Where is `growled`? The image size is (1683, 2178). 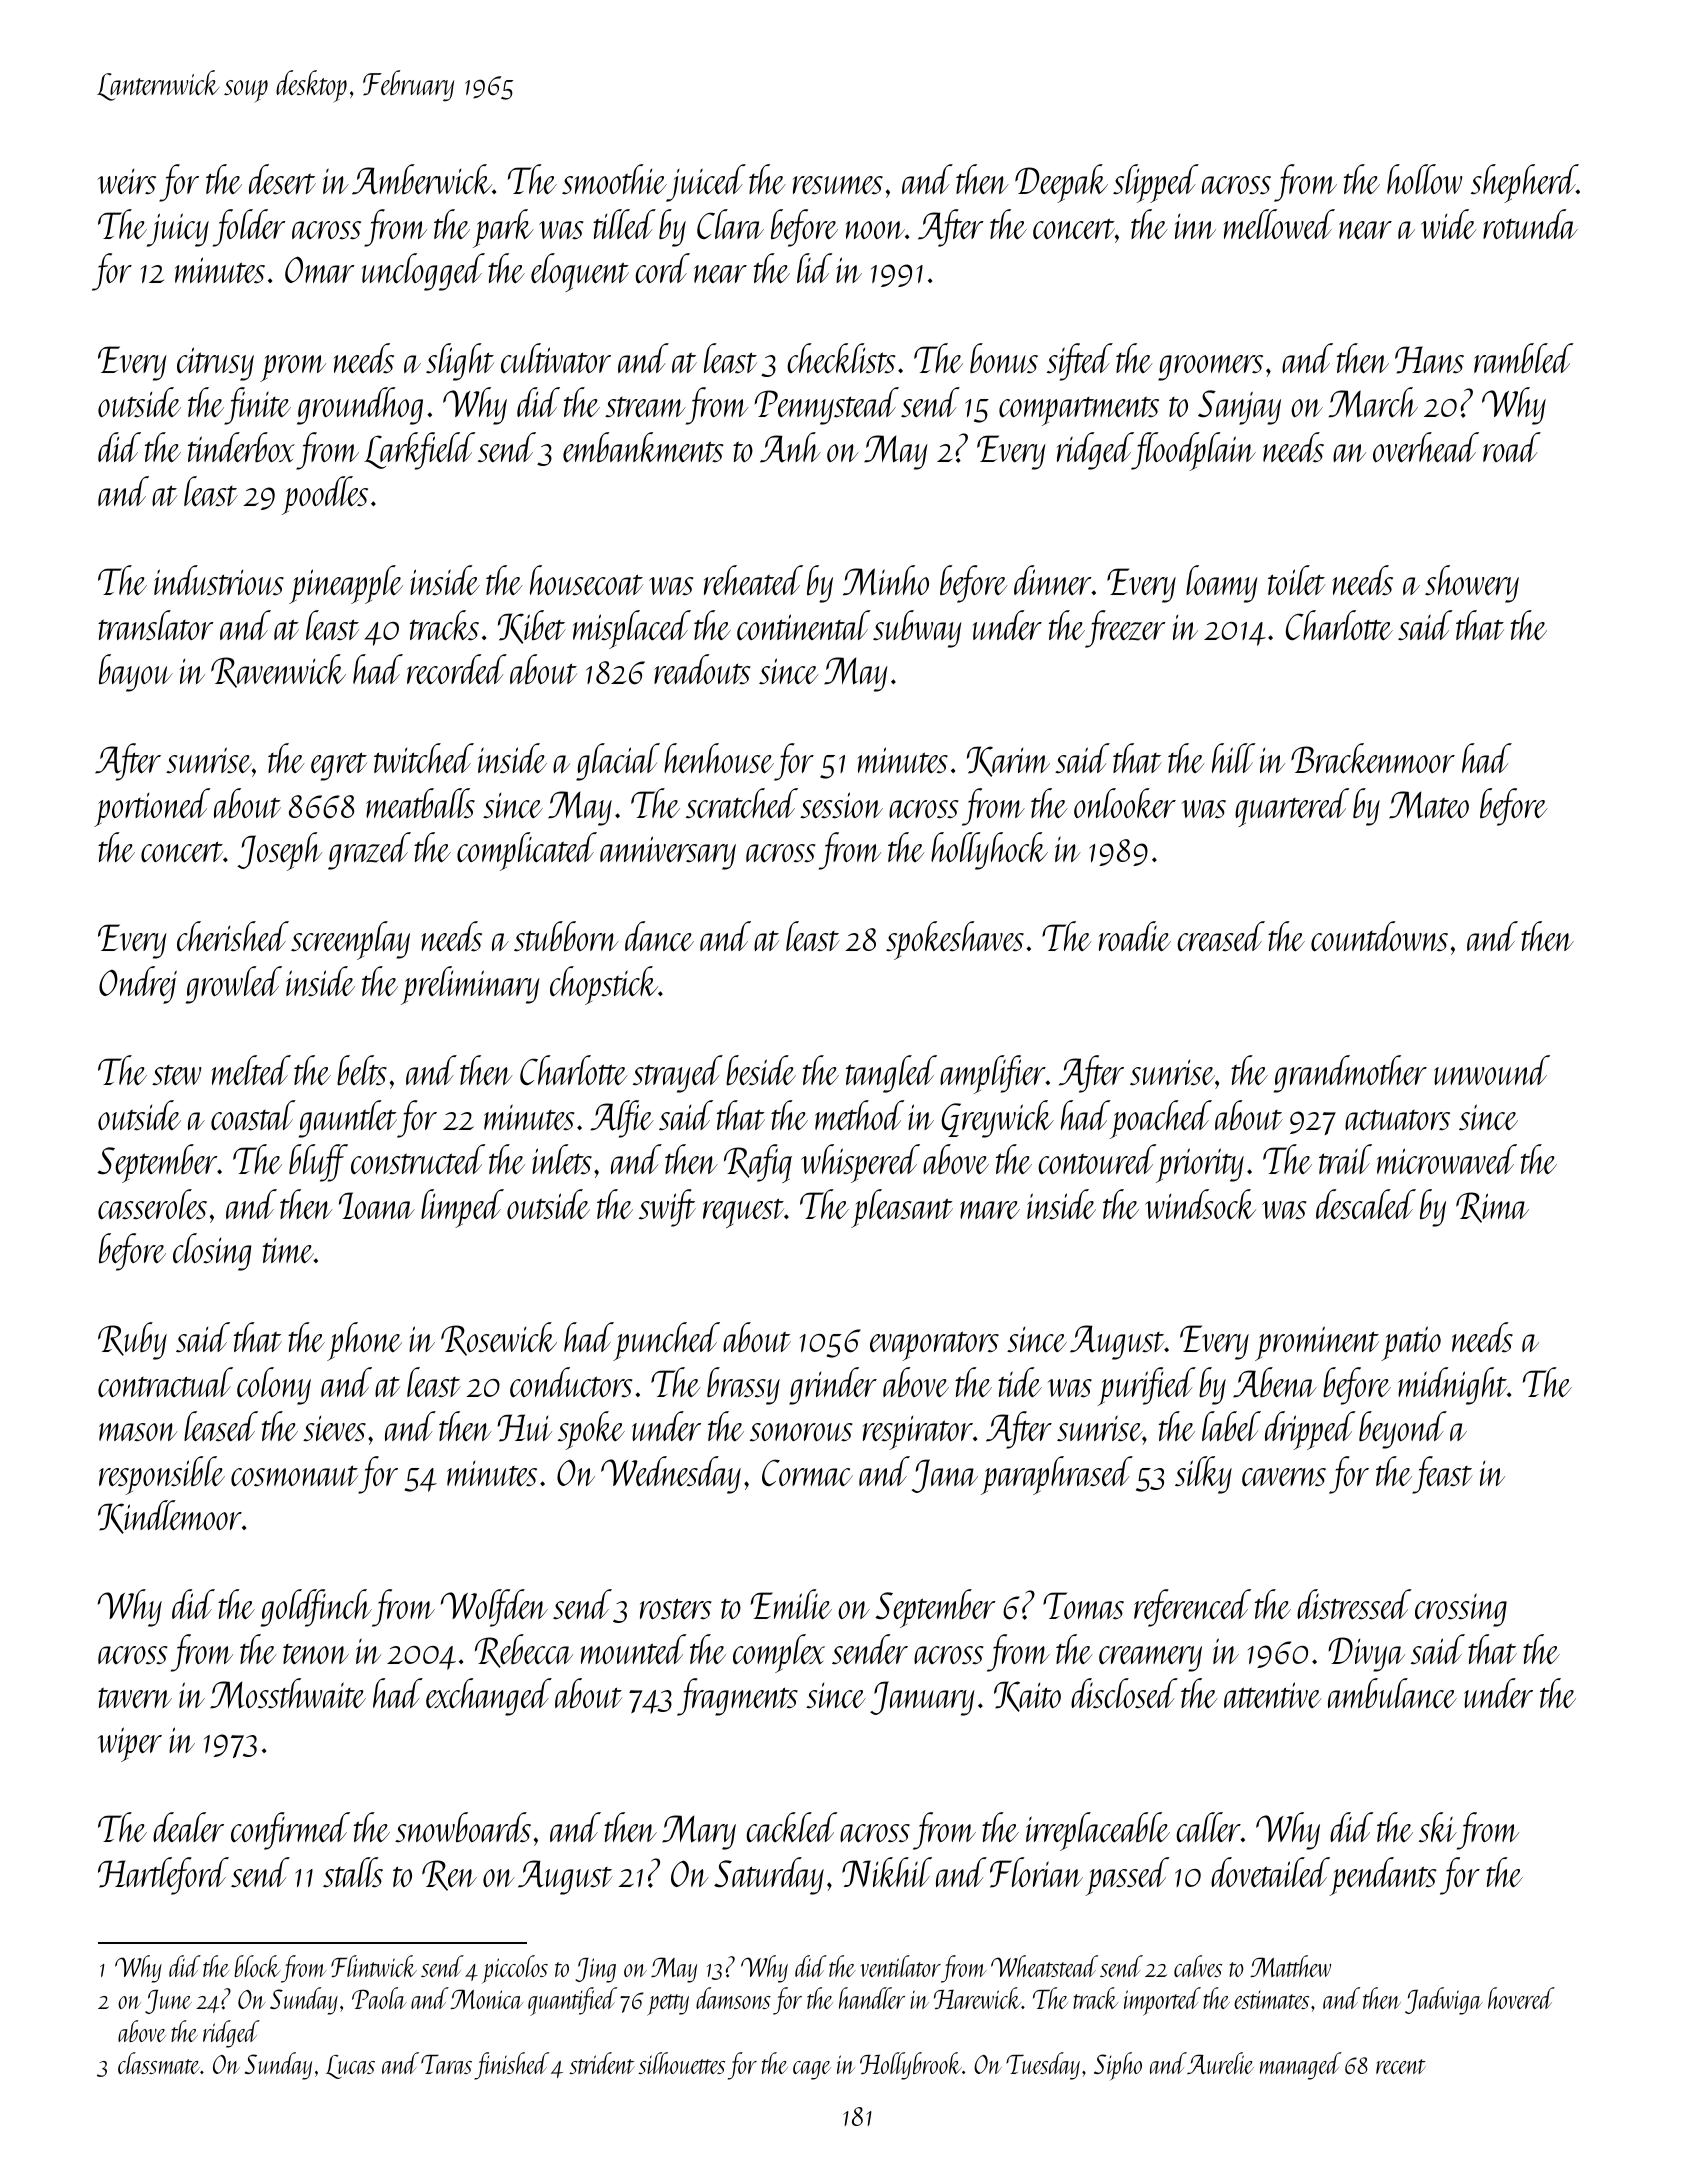
growled is located at coordinates (234, 985).
